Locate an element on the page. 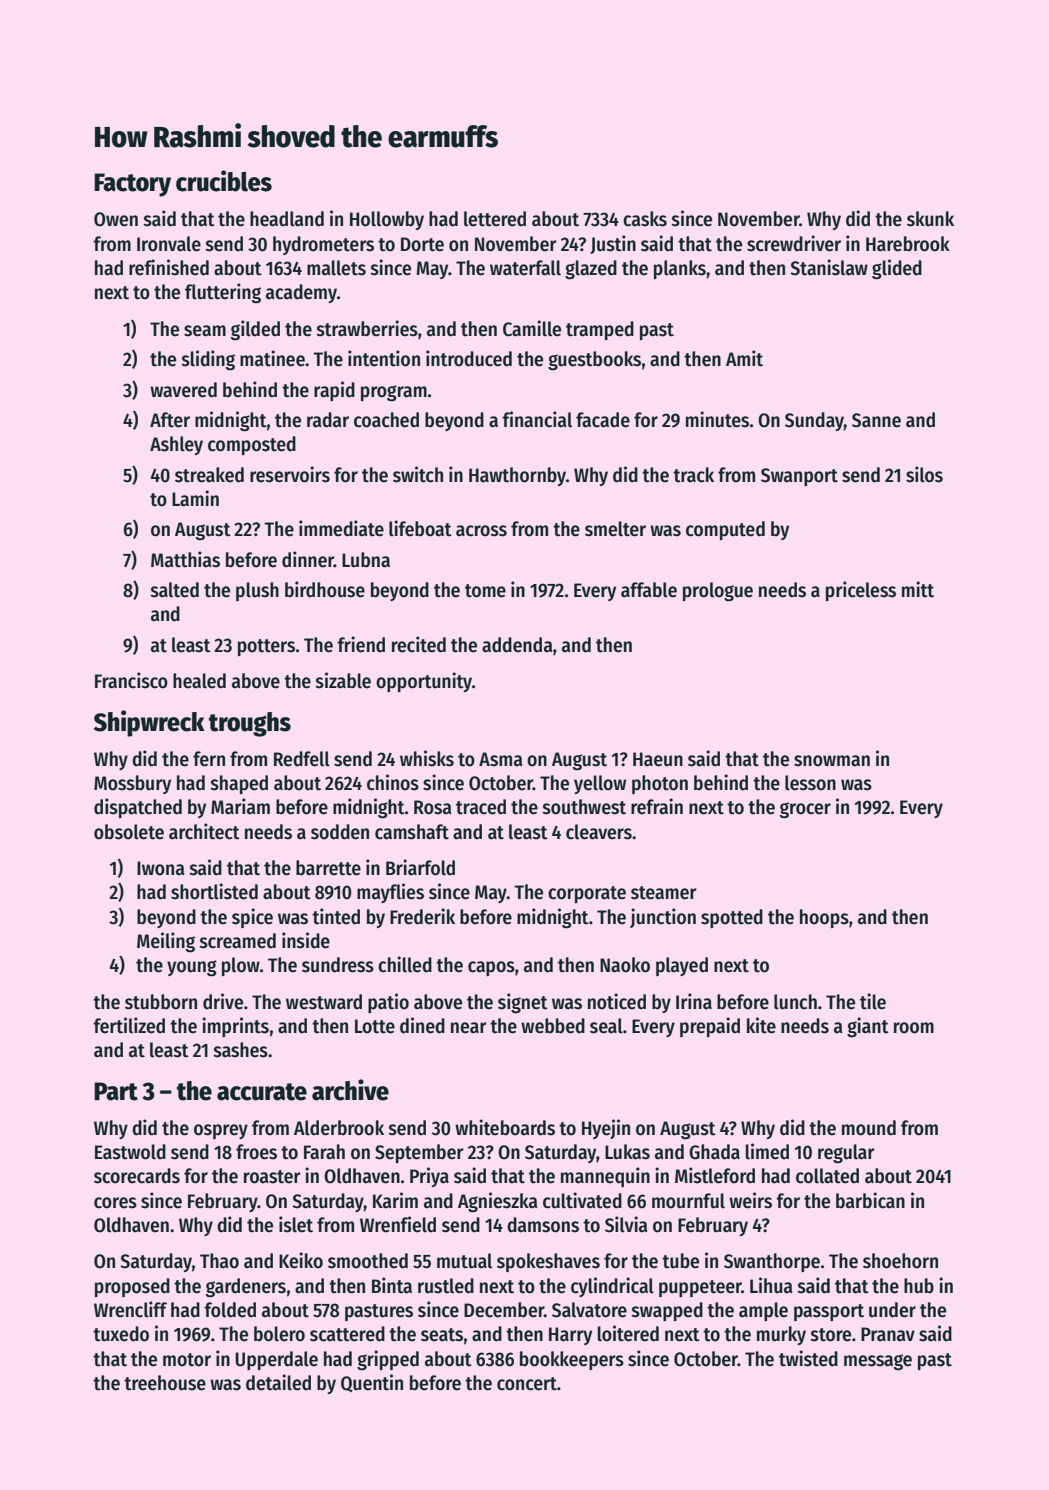 This image has height=1490, width=1049. treehouse is located at coordinates (165, 1383).
